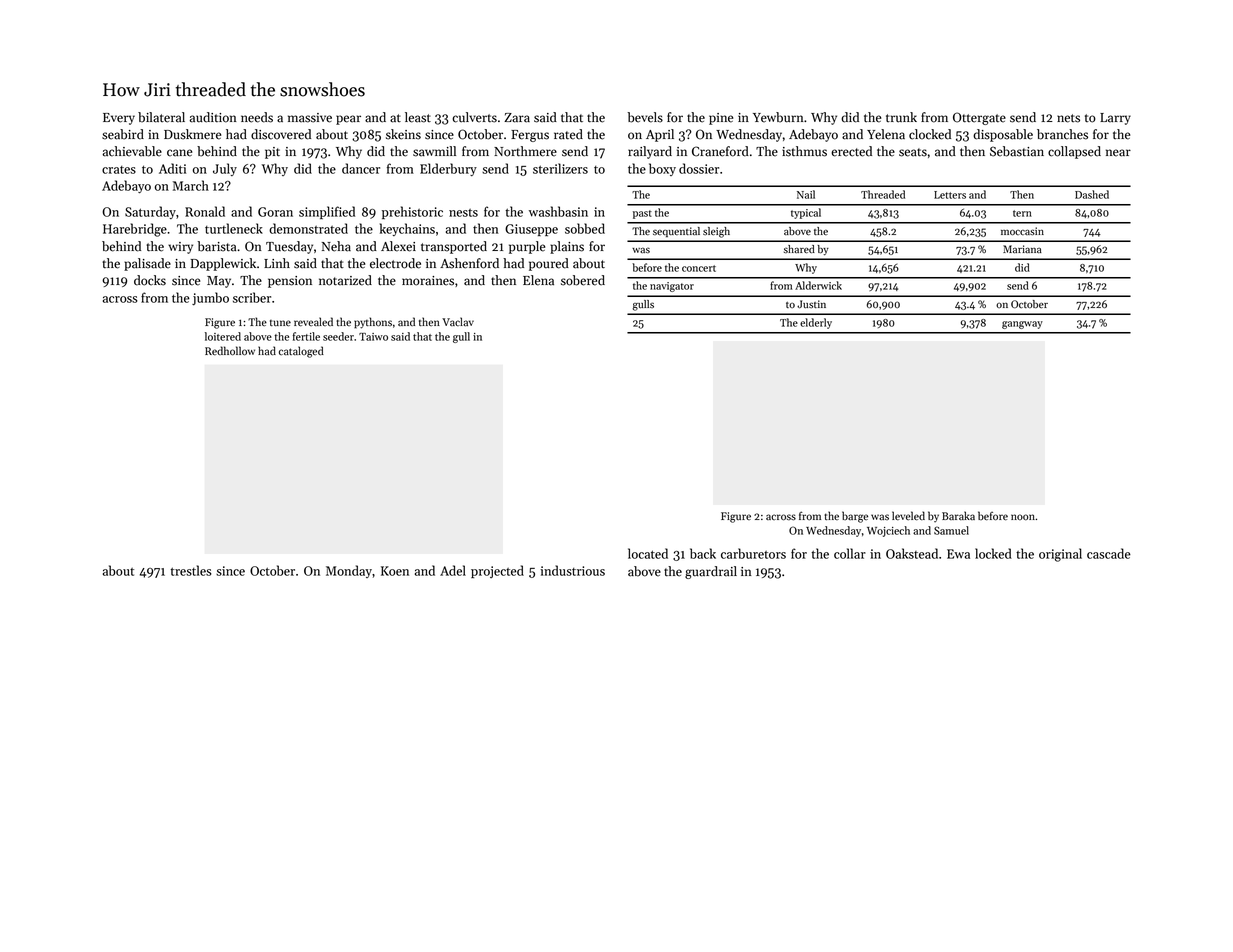 This image has height=952, width=1233. I want to click on railyard, so click(650, 152).
